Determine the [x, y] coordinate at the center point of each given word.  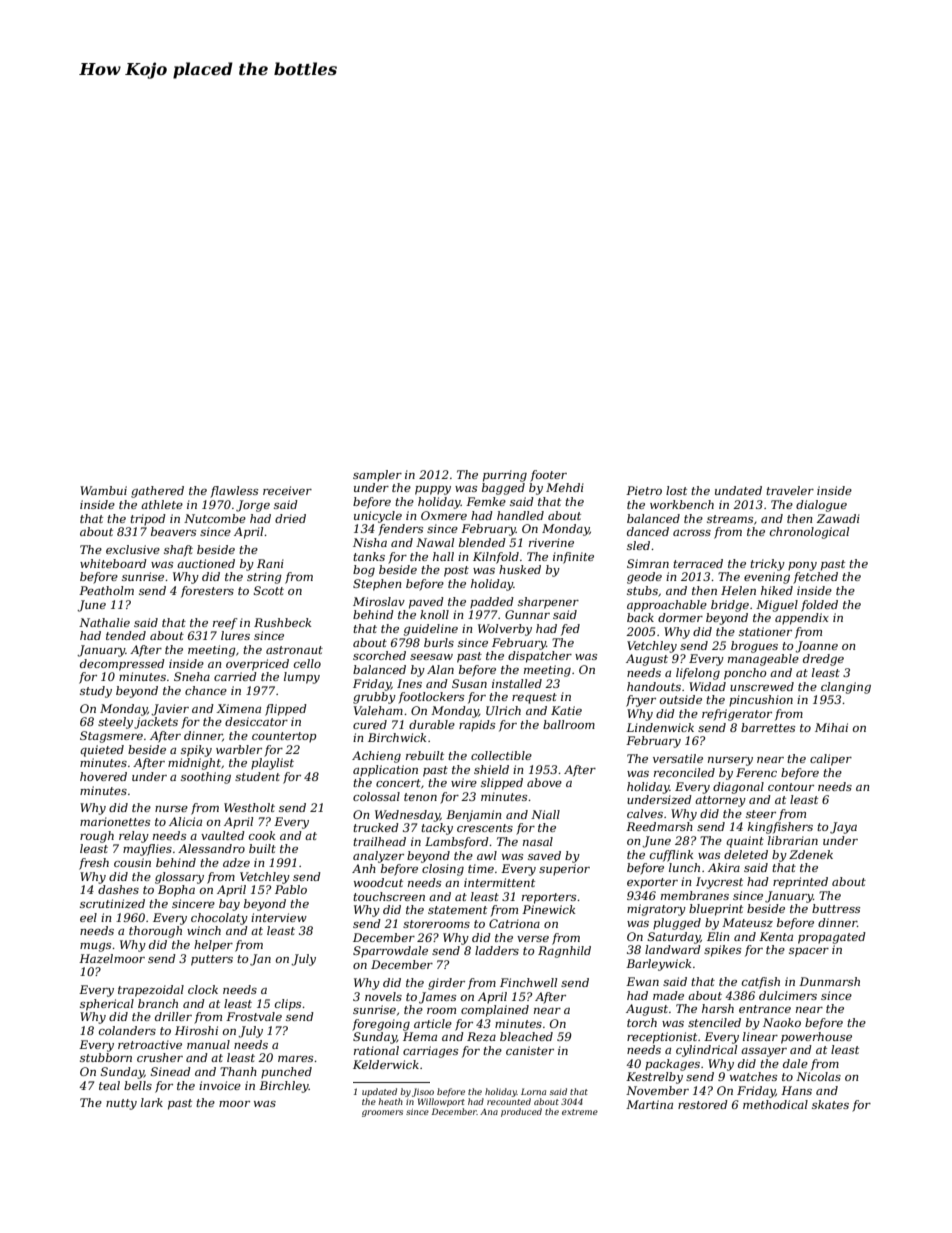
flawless [234, 492]
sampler [377, 476]
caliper [831, 760]
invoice [220, 1085]
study [96, 692]
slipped [502, 784]
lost [676, 490]
